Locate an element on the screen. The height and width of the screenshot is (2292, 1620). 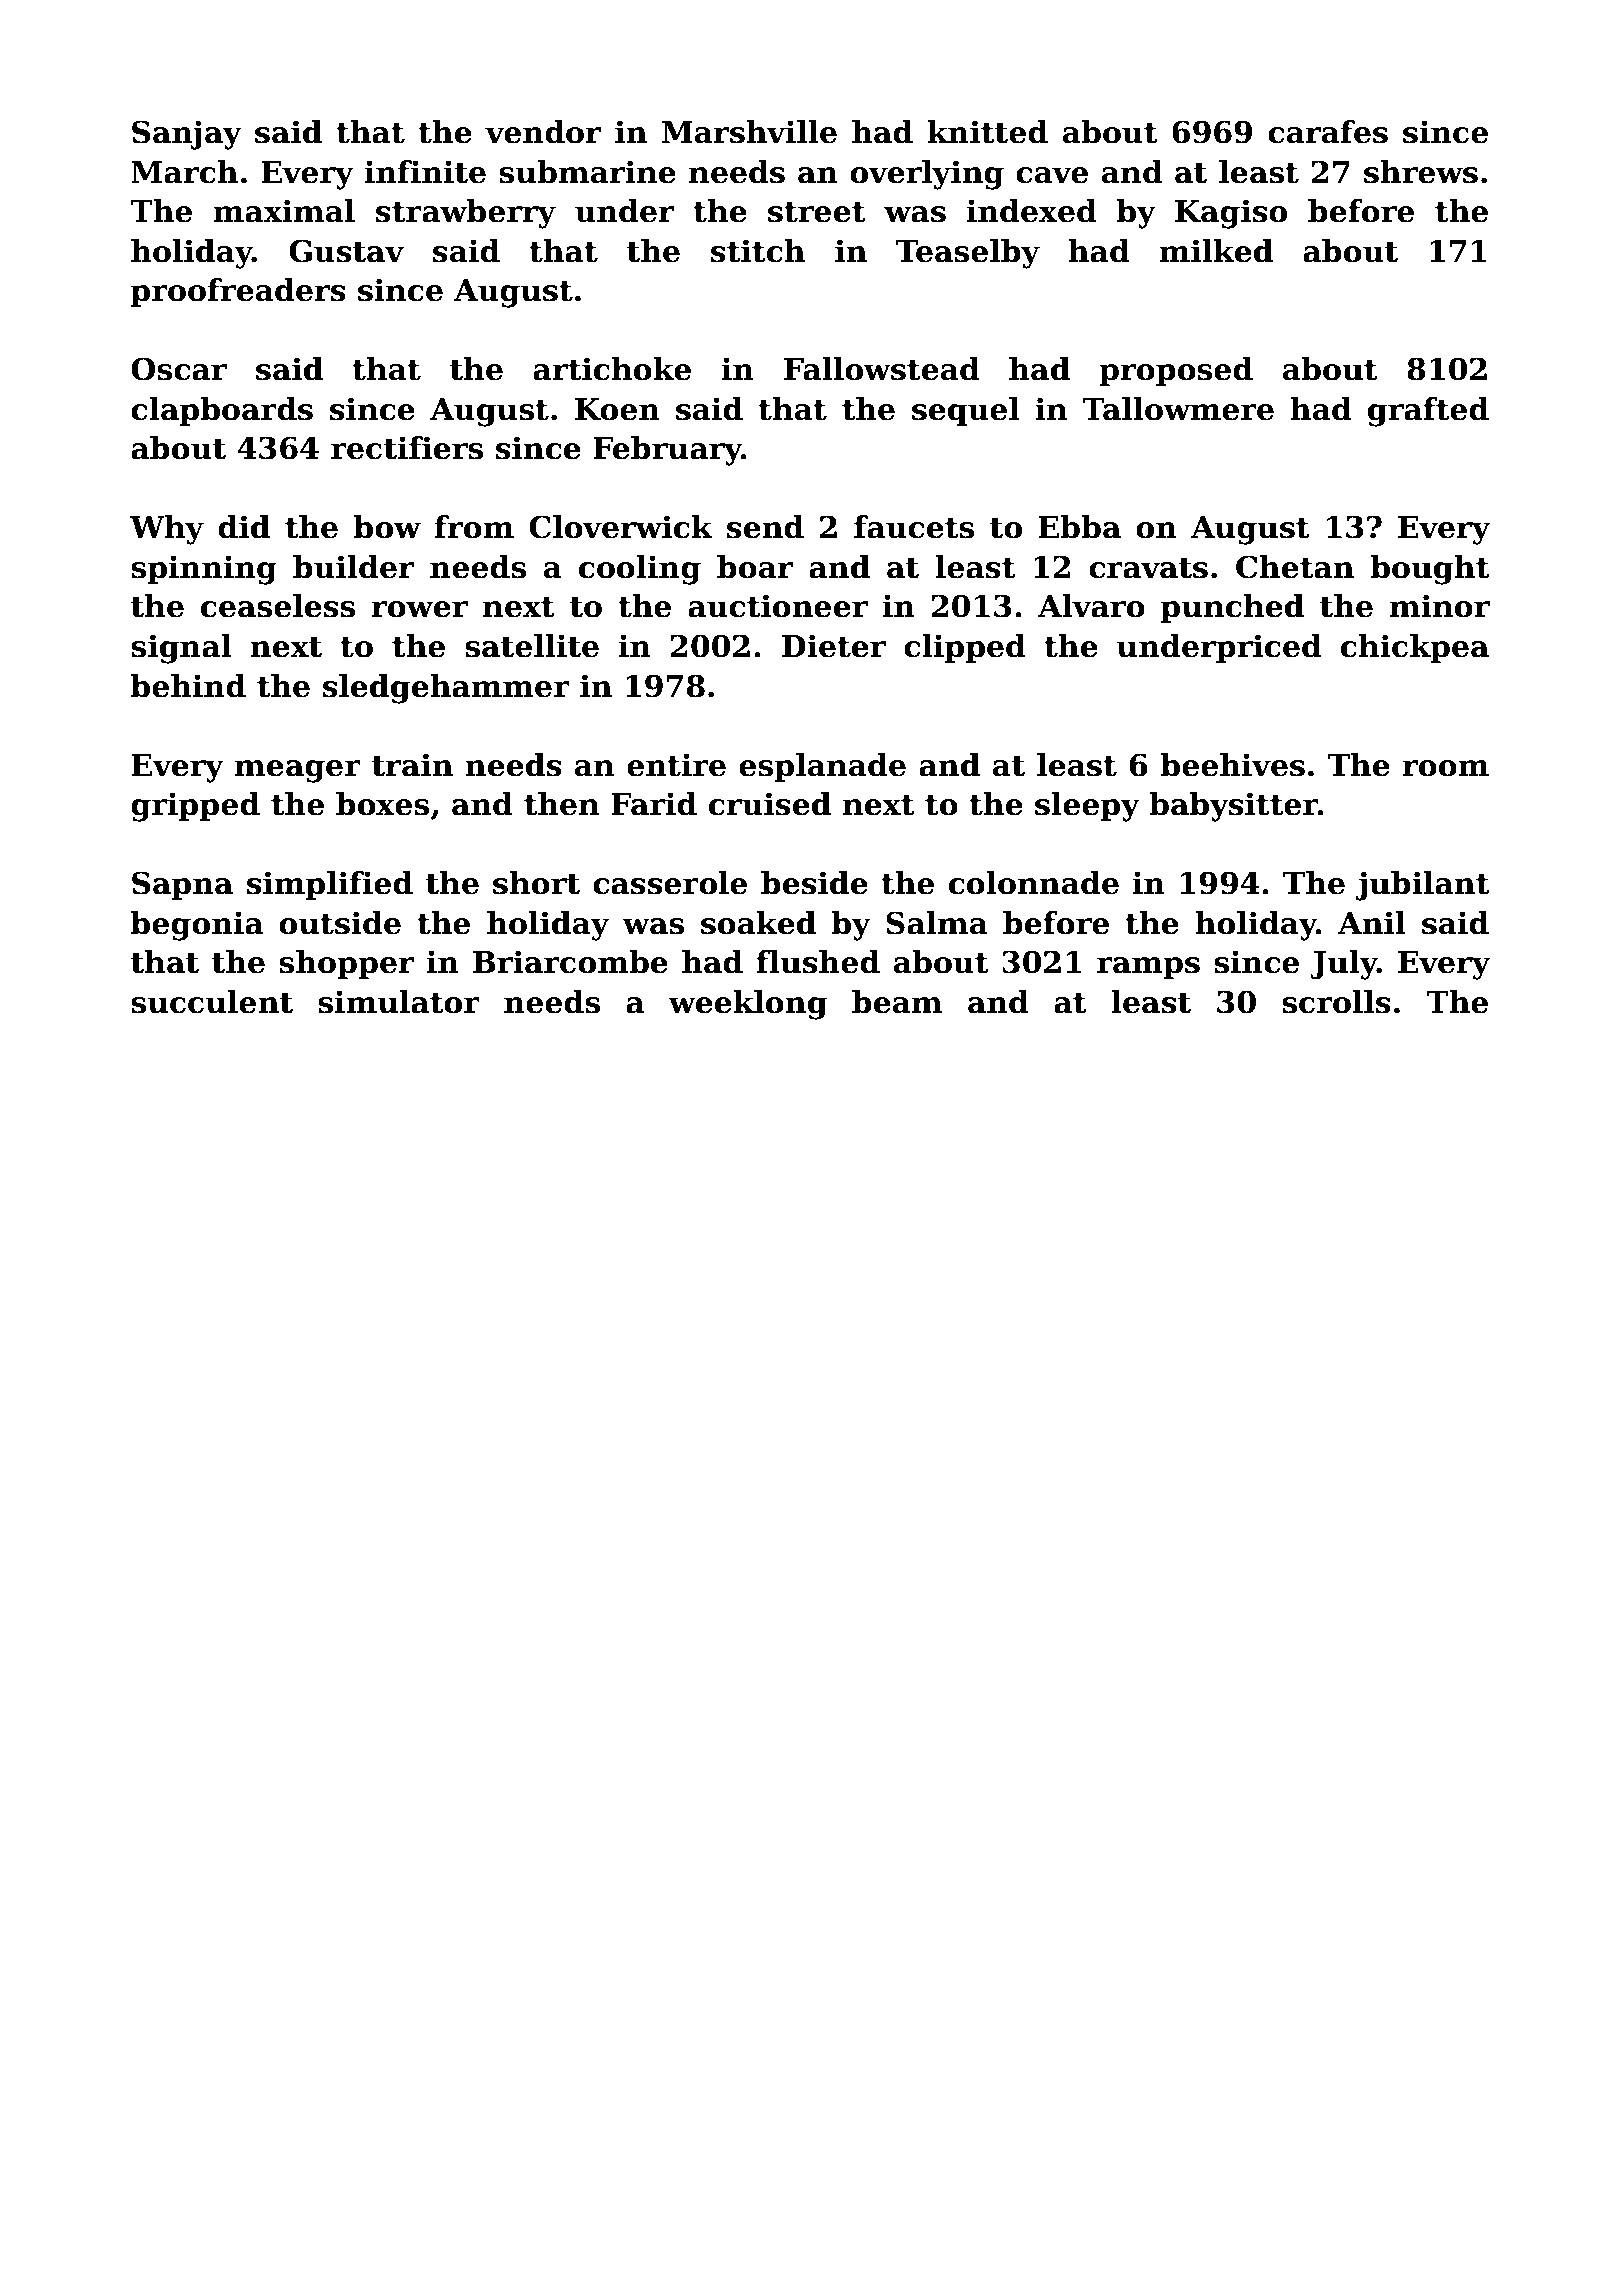
ceaseless is located at coordinates (278, 606).
